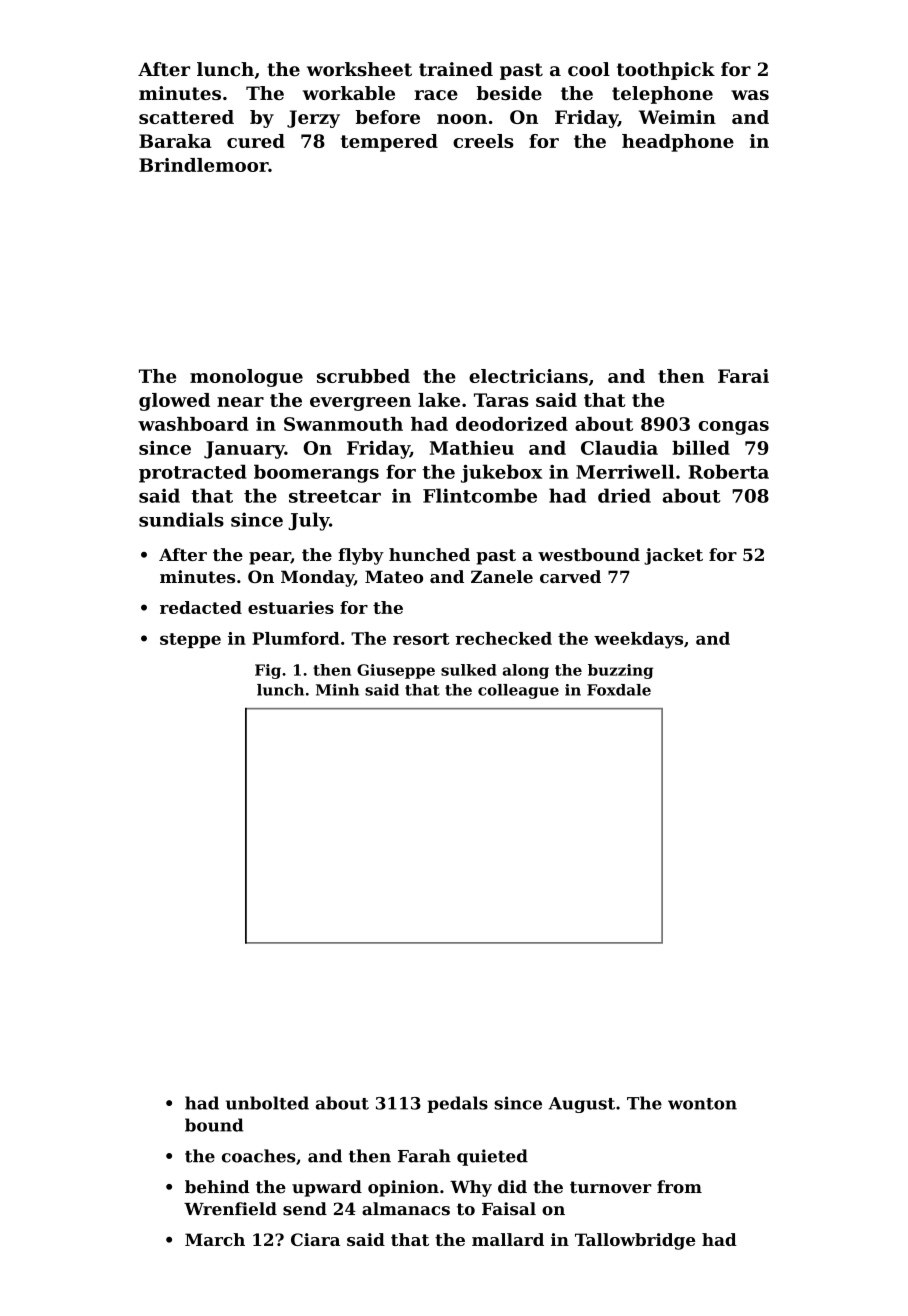  Describe the element at coordinates (678, 143) in the screenshot. I see `headphone` at that location.
